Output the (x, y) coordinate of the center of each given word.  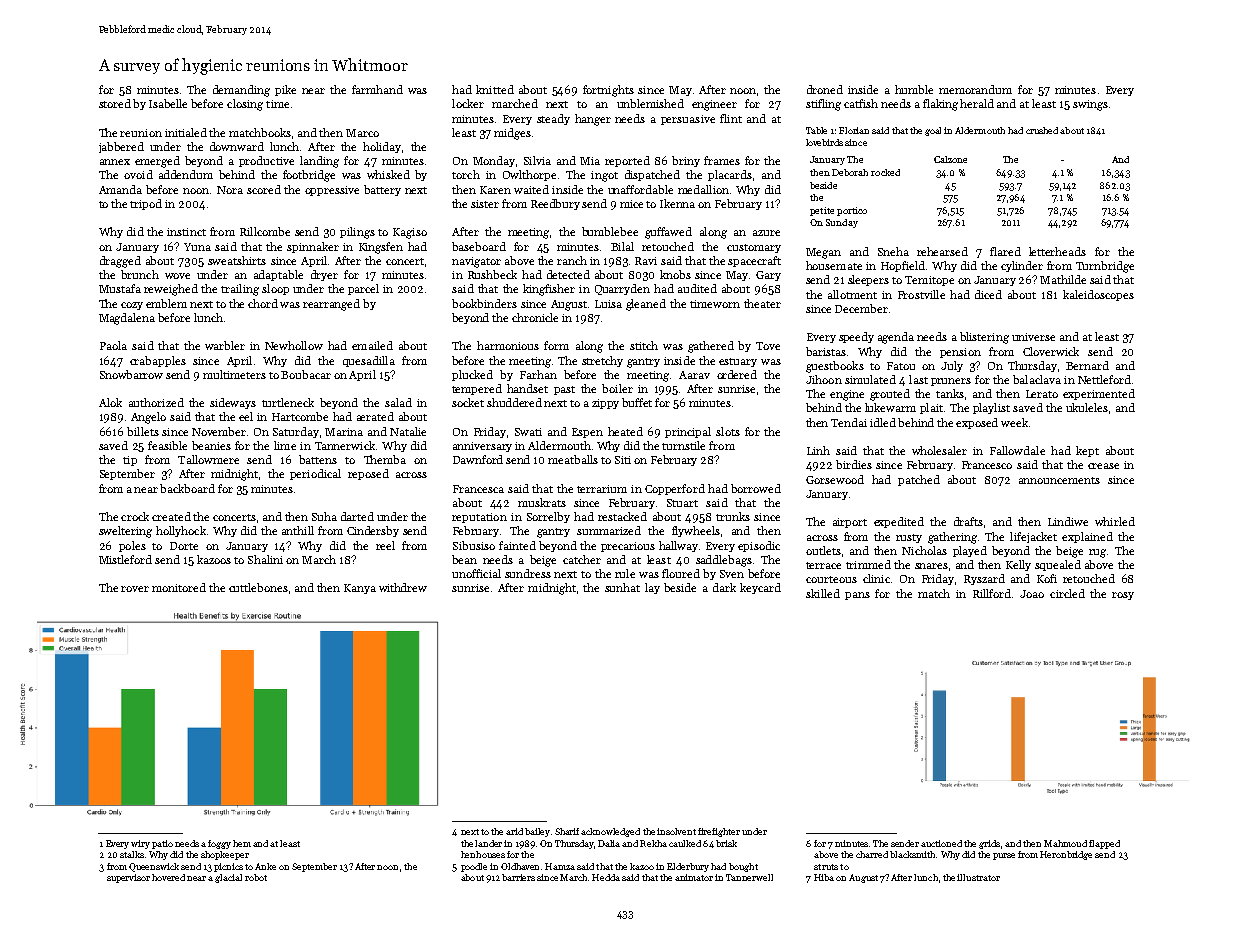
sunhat (622, 587)
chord (263, 303)
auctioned (941, 843)
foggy (219, 844)
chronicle (535, 317)
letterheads (1057, 251)
